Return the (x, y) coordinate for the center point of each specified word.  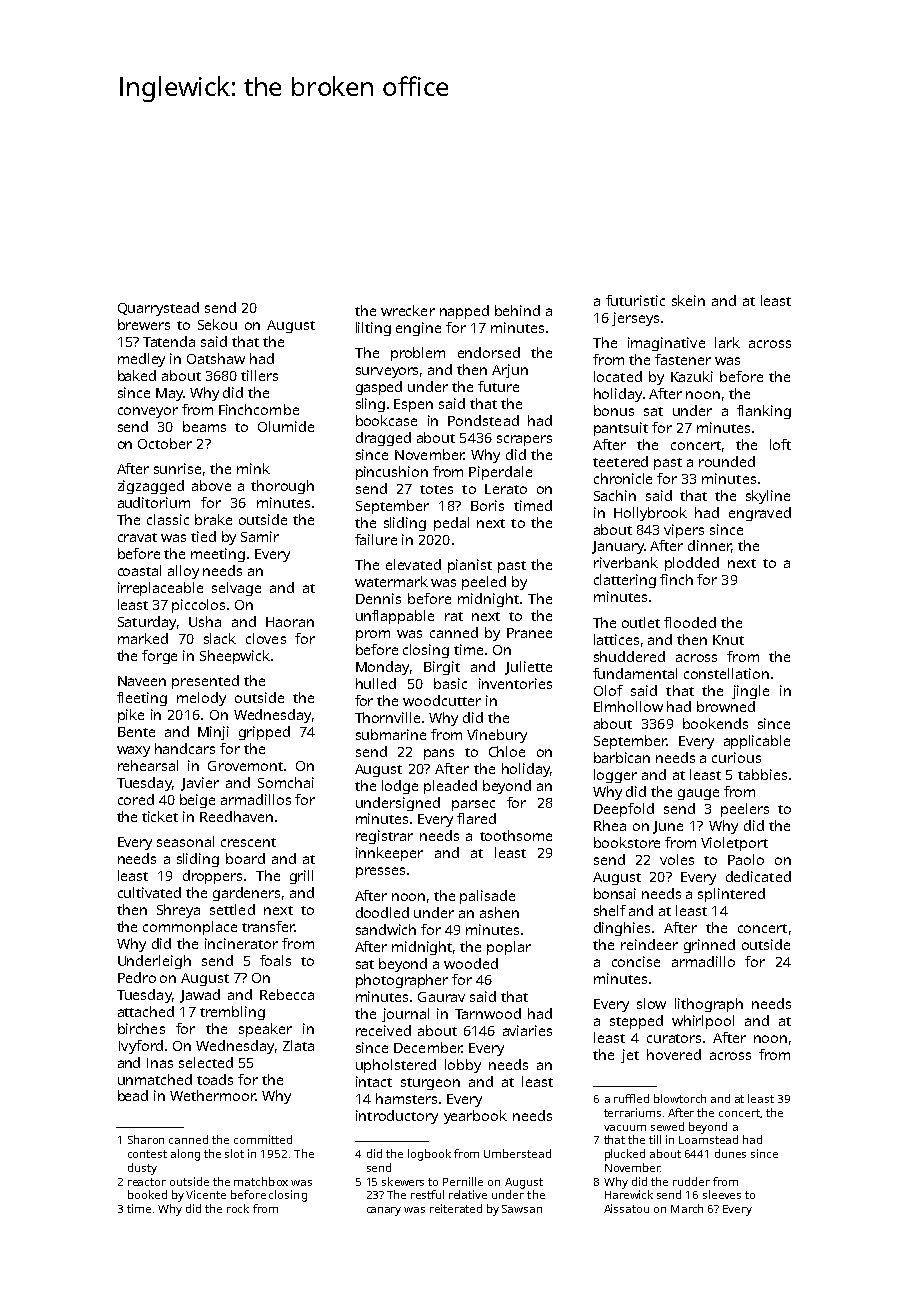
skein (688, 300)
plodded (692, 564)
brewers (144, 324)
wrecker (408, 310)
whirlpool (703, 1022)
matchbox (261, 1181)
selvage (236, 589)
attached (146, 1011)
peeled (484, 583)
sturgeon (430, 1084)
